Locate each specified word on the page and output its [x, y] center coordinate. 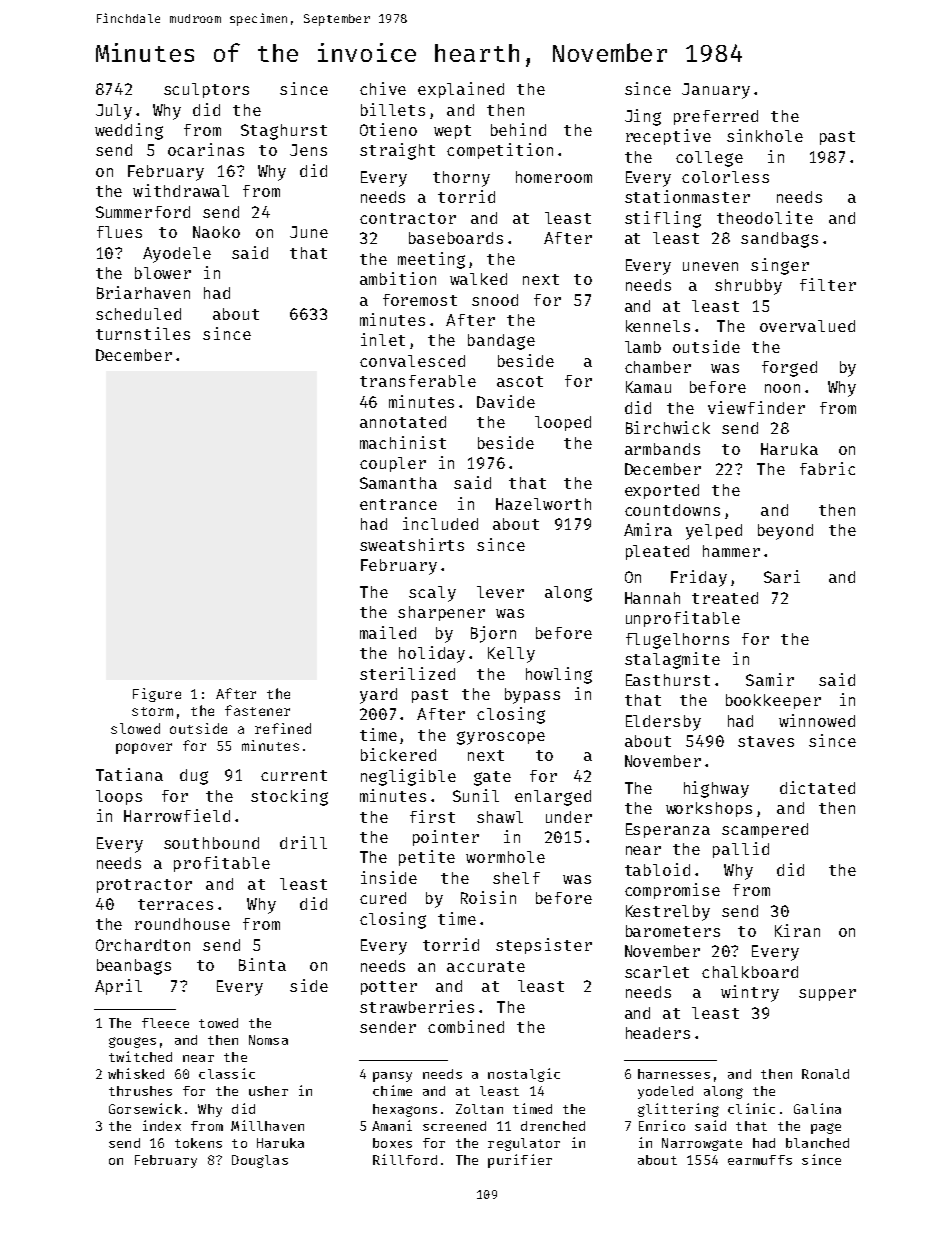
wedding [129, 131]
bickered [398, 754]
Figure [157, 695]
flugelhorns [677, 641]
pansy [392, 1077]
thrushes [140, 1091]
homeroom [554, 177]
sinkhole [765, 135]
